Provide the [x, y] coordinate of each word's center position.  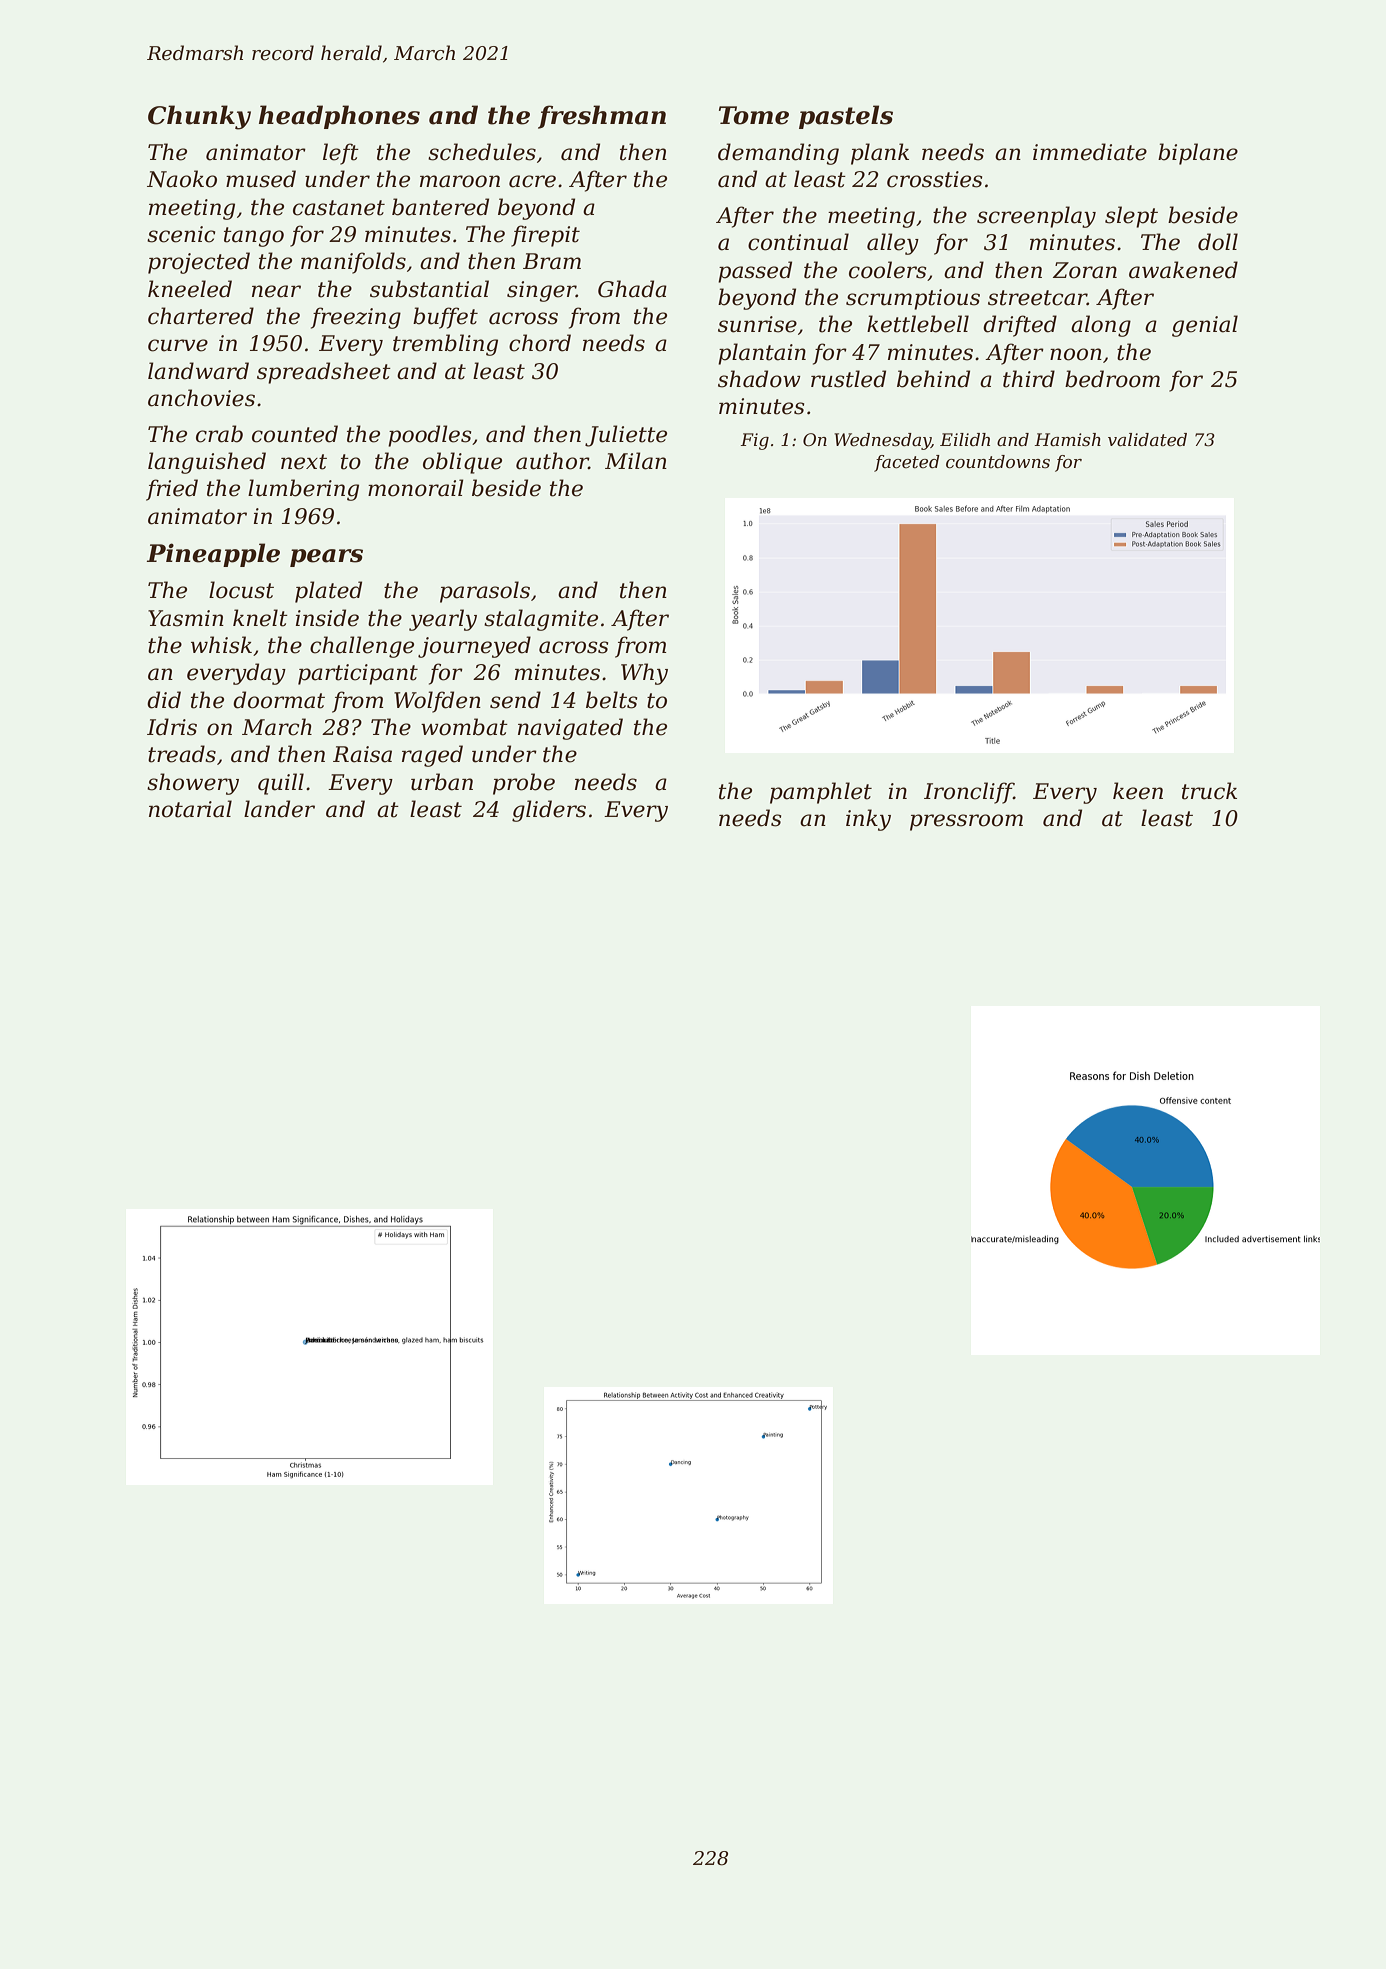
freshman [602, 117]
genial [1205, 326]
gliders [549, 811]
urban [442, 782]
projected [199, 263]
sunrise [757, 324]
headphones [339, 117]
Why [644, 674]
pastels [846, 117]
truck [1209, 791]
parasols [485, 592]
